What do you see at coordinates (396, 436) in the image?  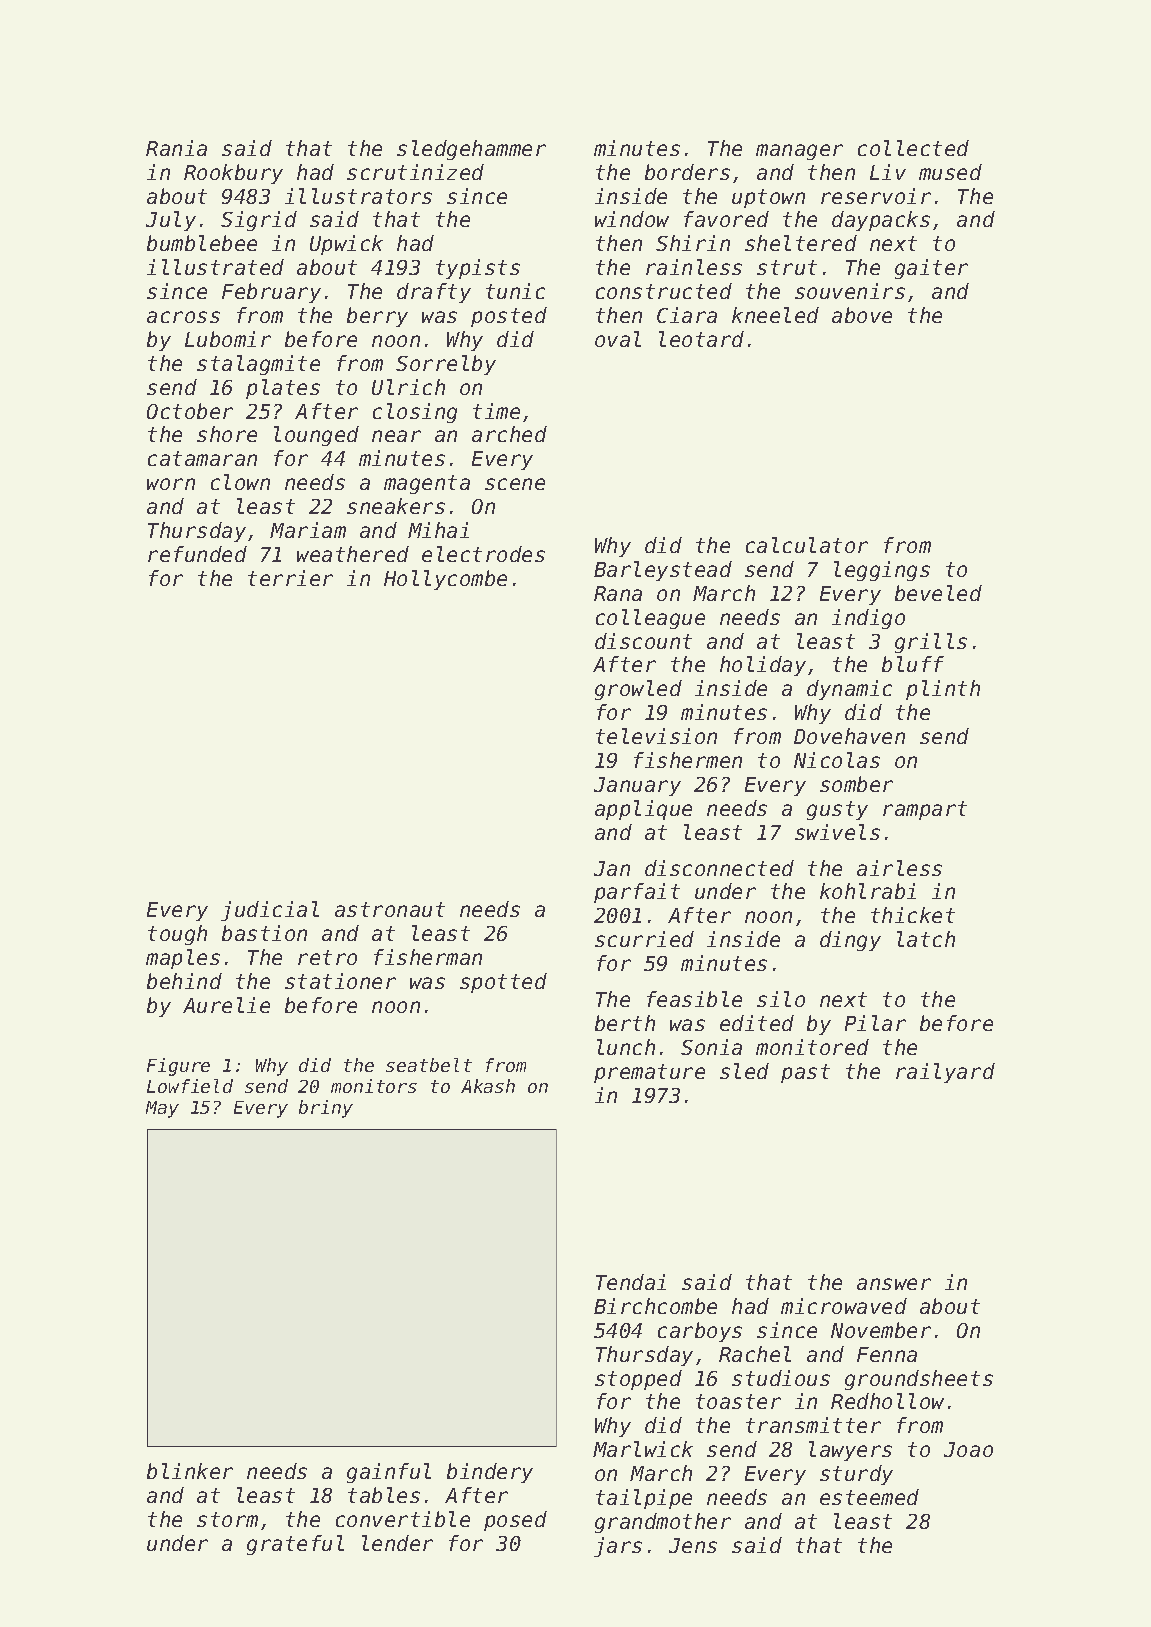 I see `near` at bounding box center [396, 436].
